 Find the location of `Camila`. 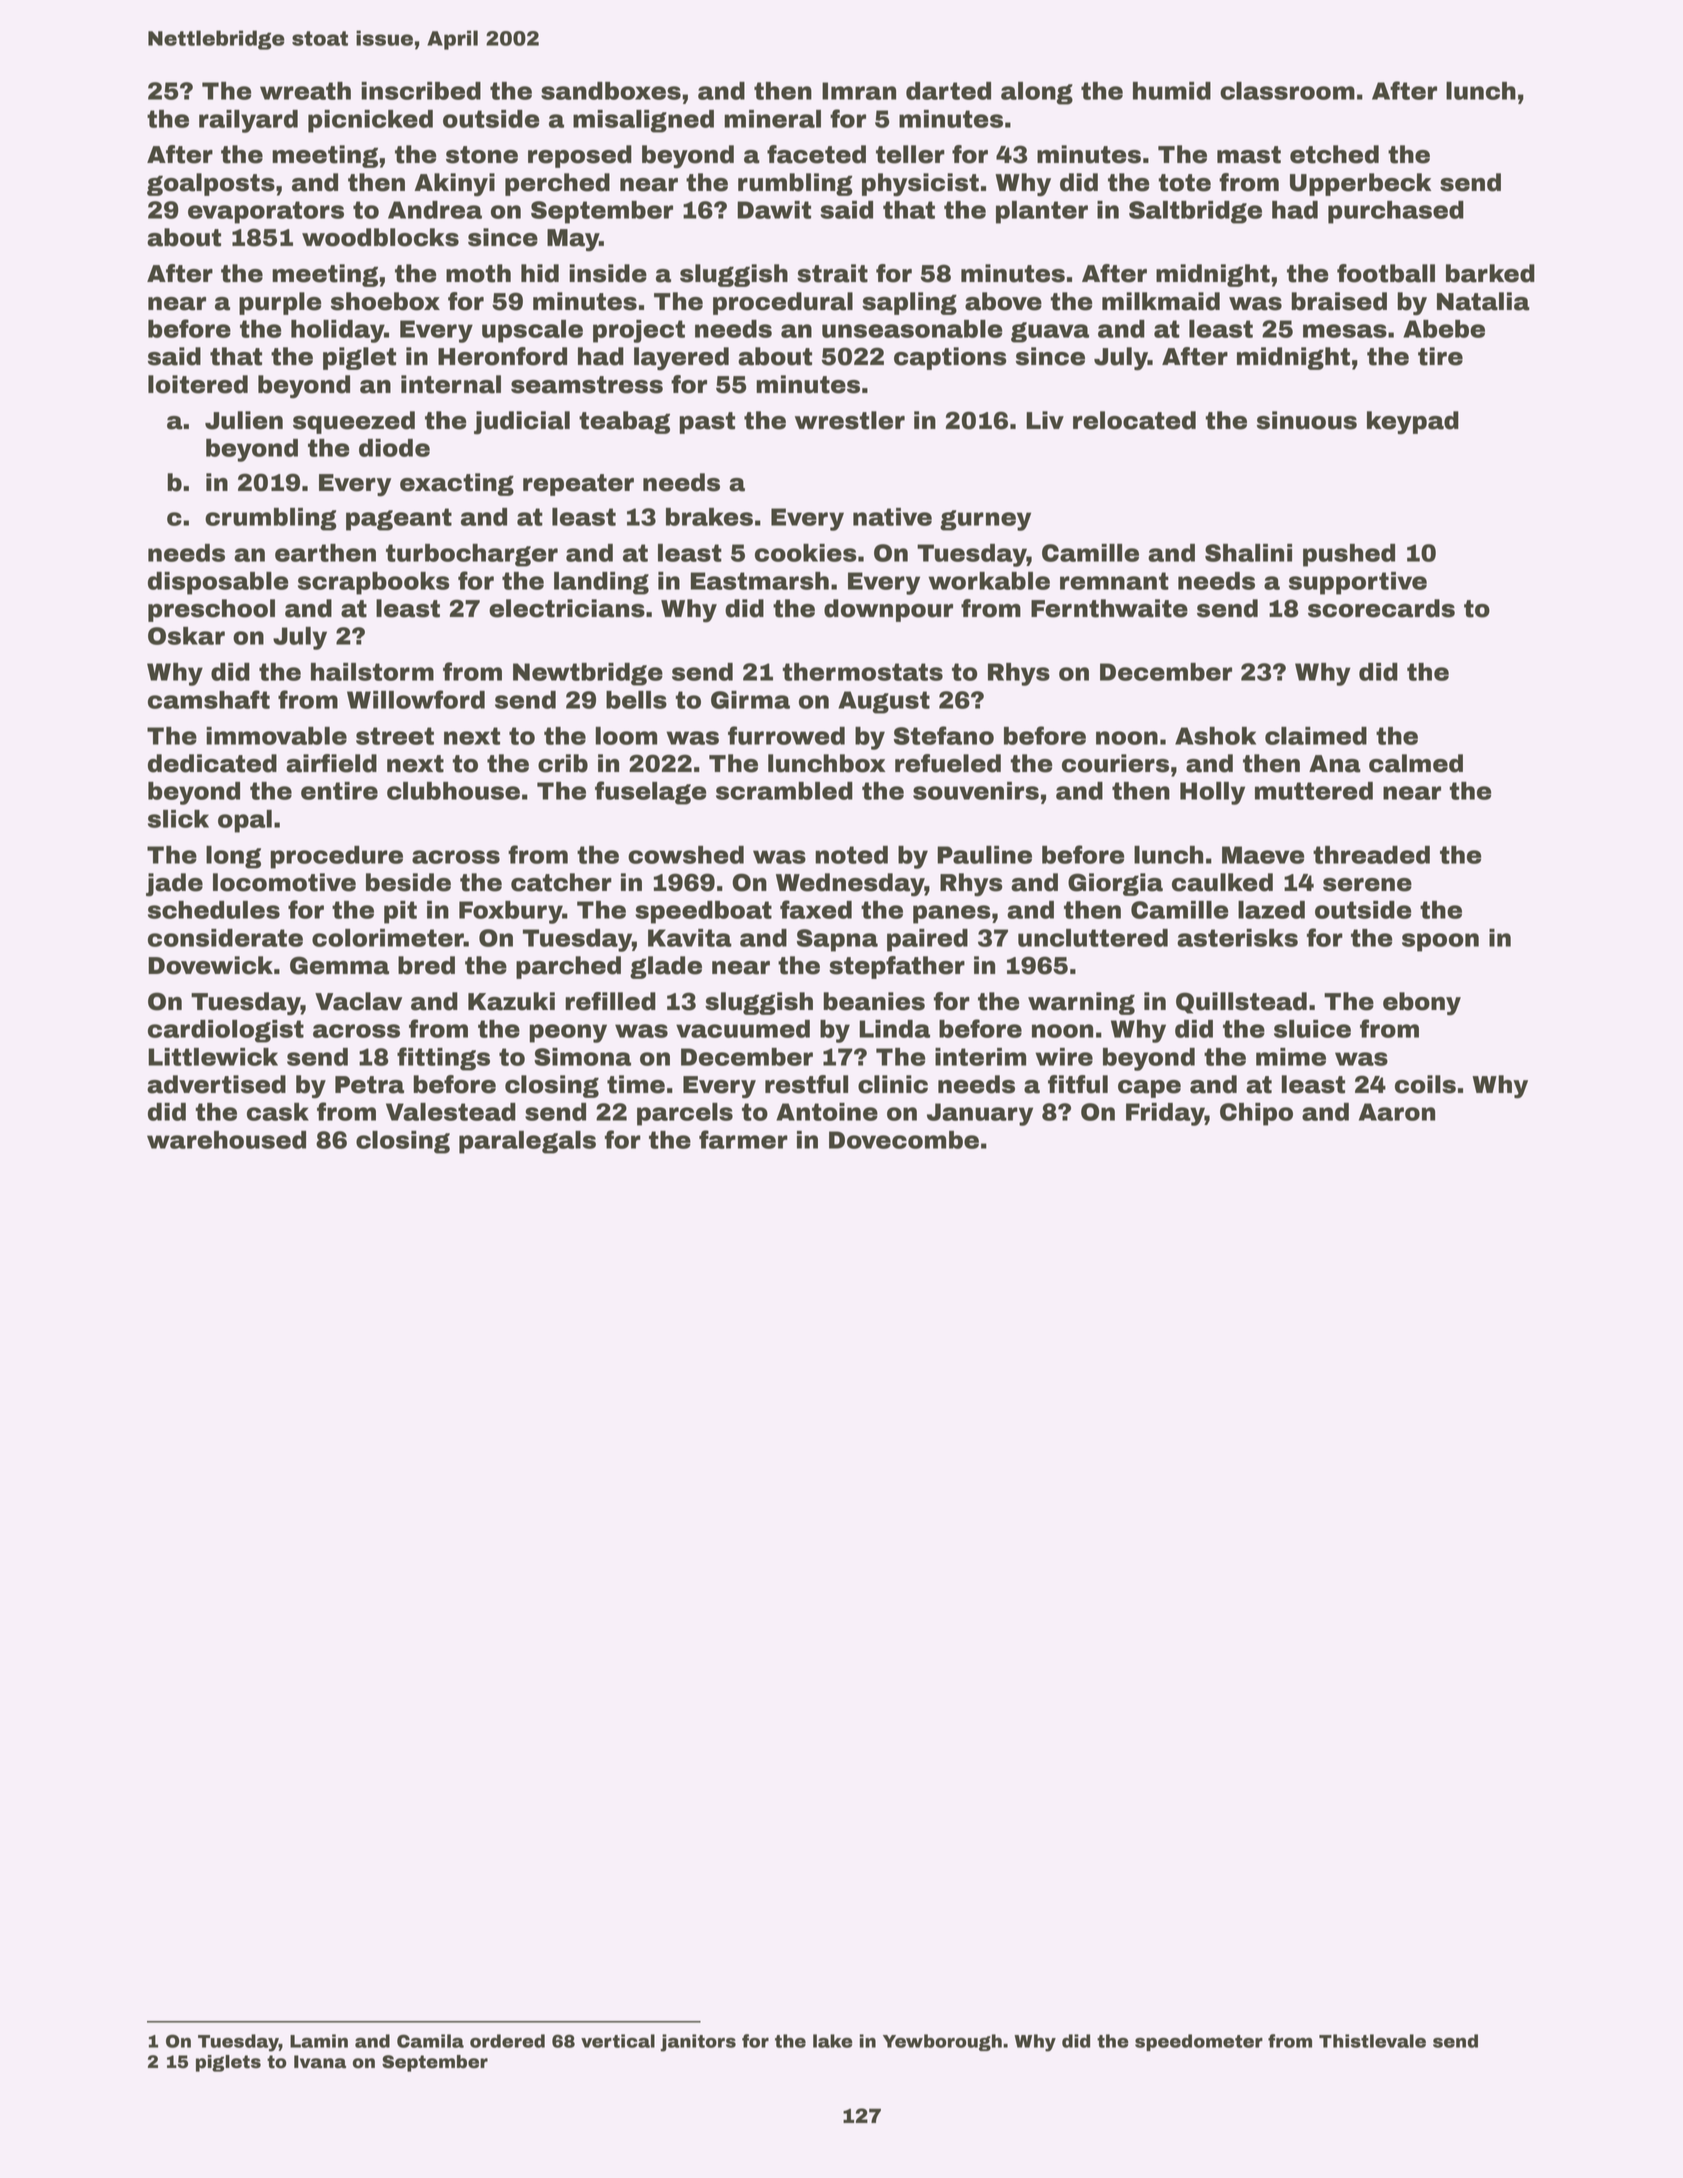

Camila is located at coordinates (430, 2041).
